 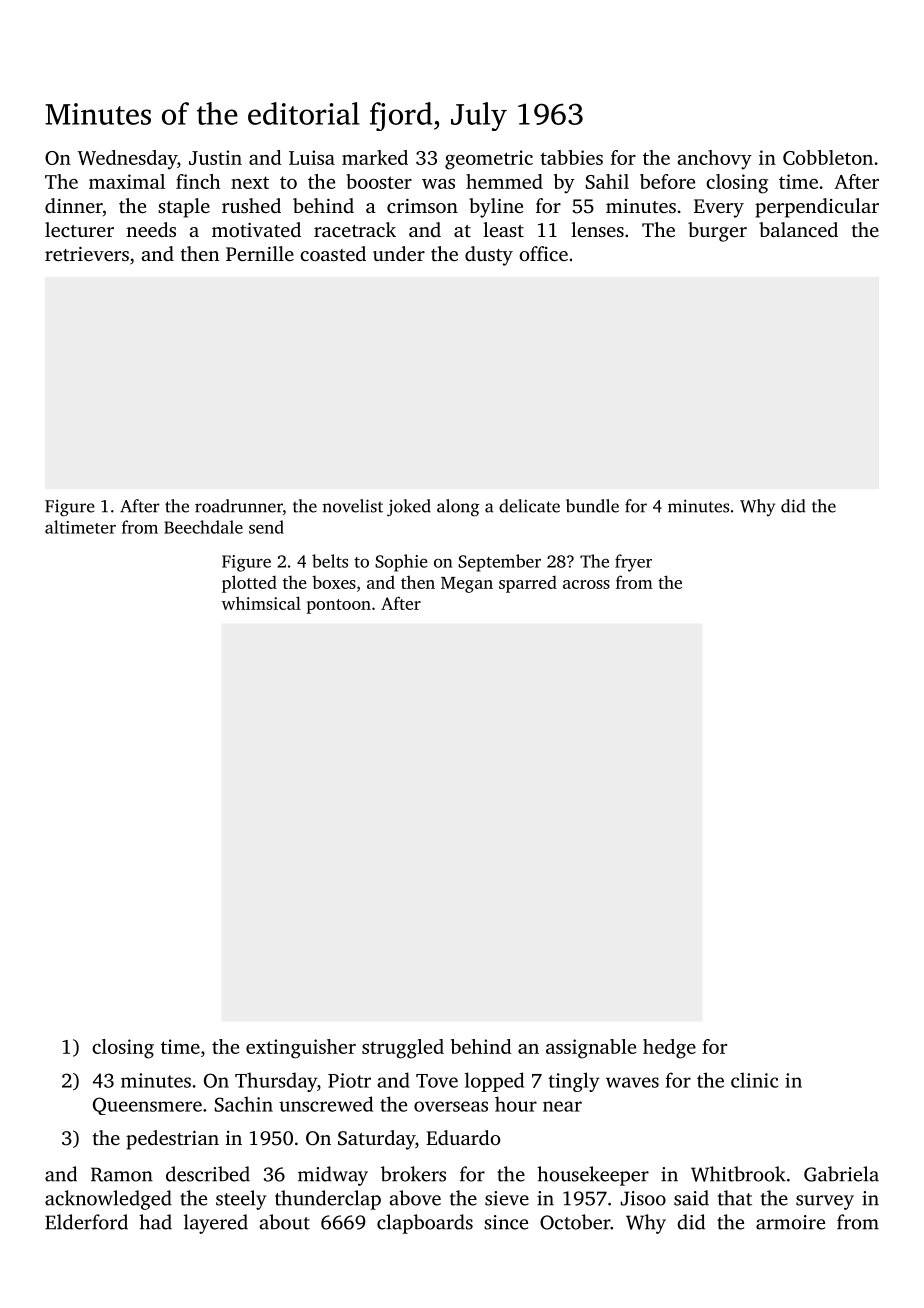 What do you see at coordinates (241, 1200) in the screenshot?
I see `steely` at bounding box center [241, 1200].
